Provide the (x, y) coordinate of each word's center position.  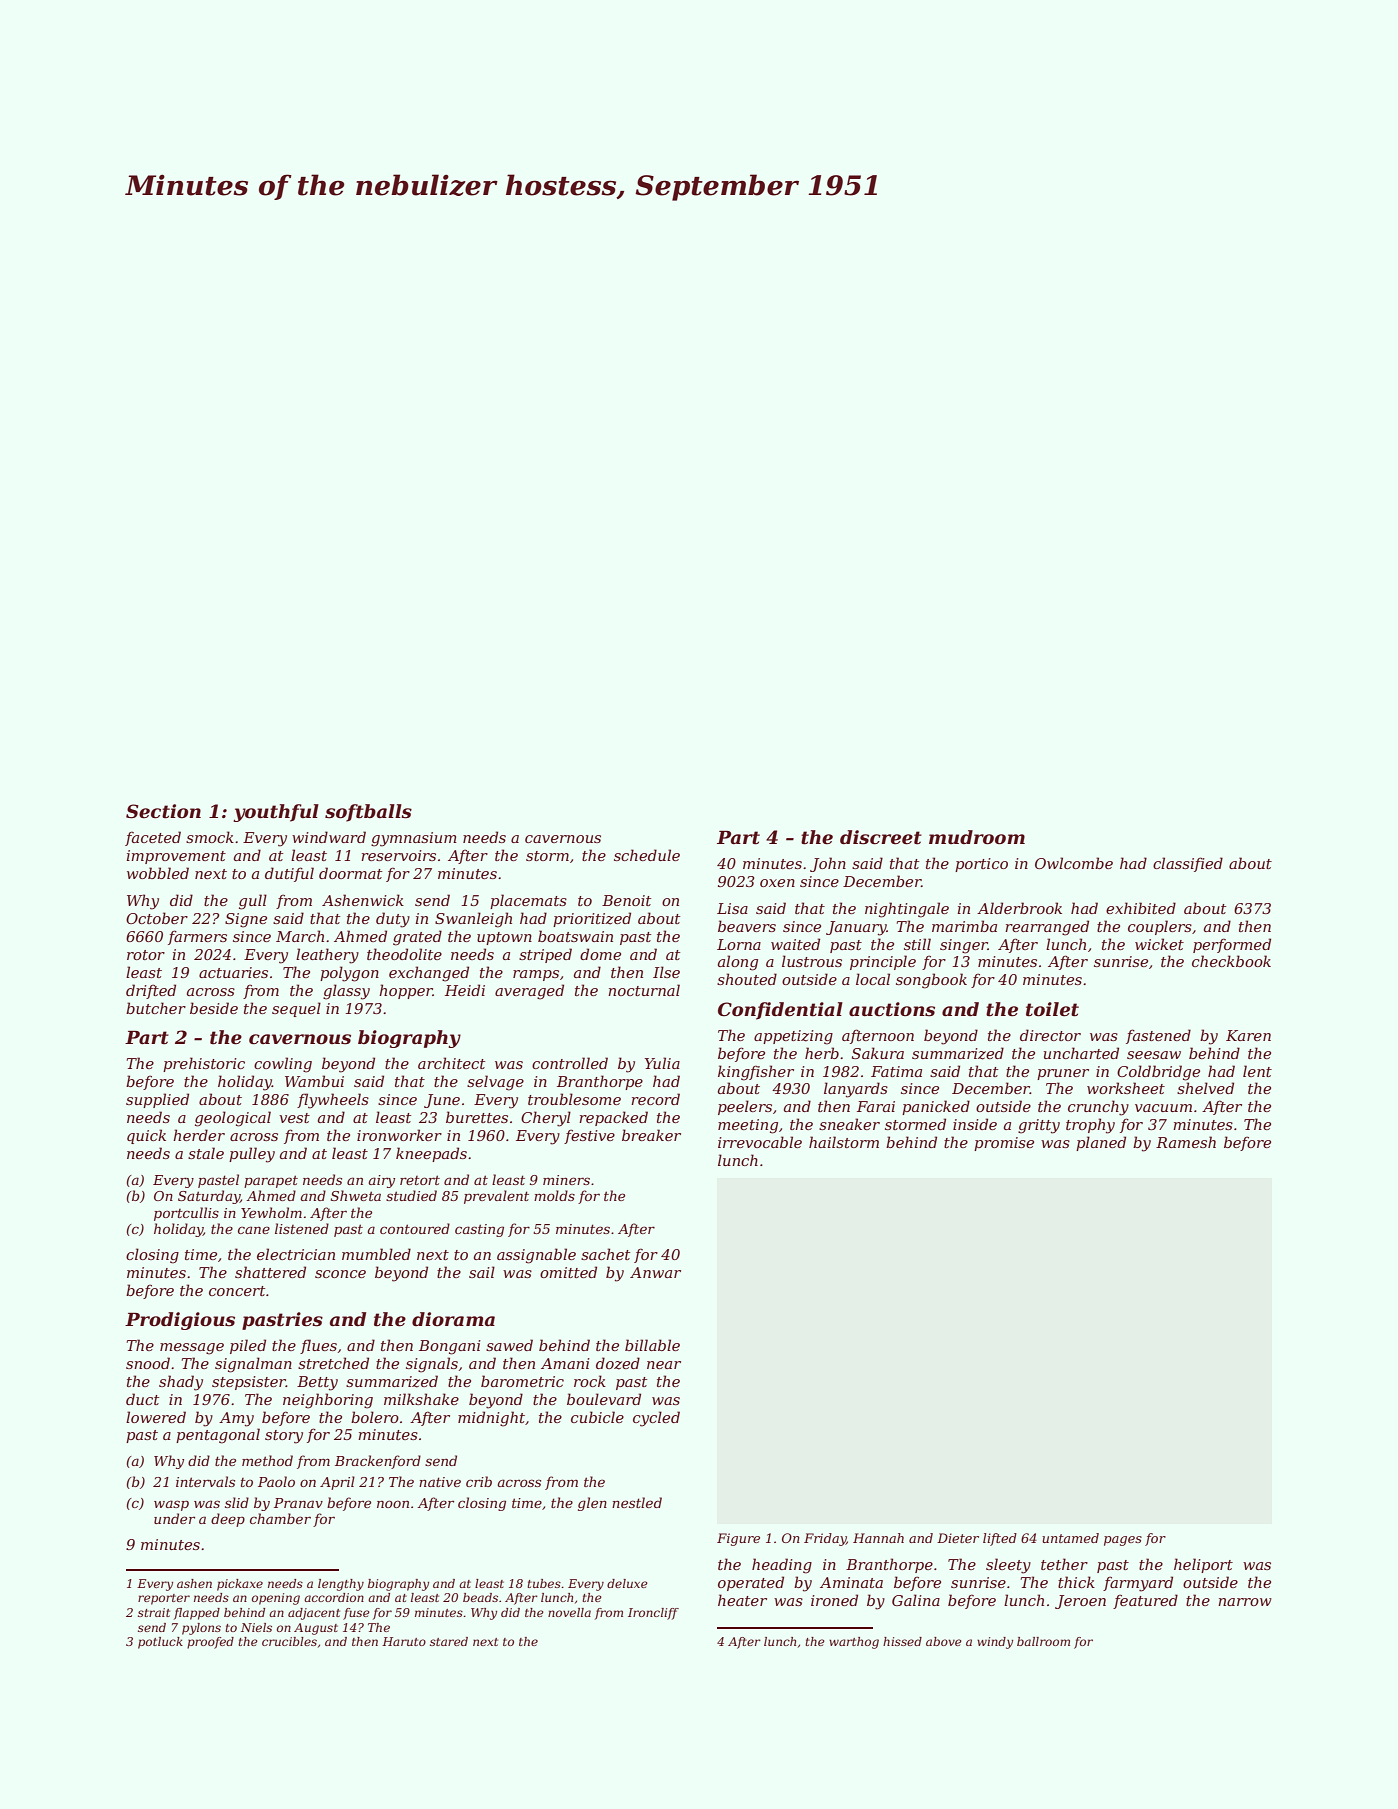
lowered (156, 1417)
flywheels (333, 1101)
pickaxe (240, 1585)
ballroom (1043, 1641)
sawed (509, 1345)
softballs (368, 813)
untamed (1070, 1538)
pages (1123, 1541)
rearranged (1047, 928)
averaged (529, 992)
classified (1188, 864)
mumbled (376, 1254)
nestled (637, 1502)
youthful (276, 813)
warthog (854, 1643)
